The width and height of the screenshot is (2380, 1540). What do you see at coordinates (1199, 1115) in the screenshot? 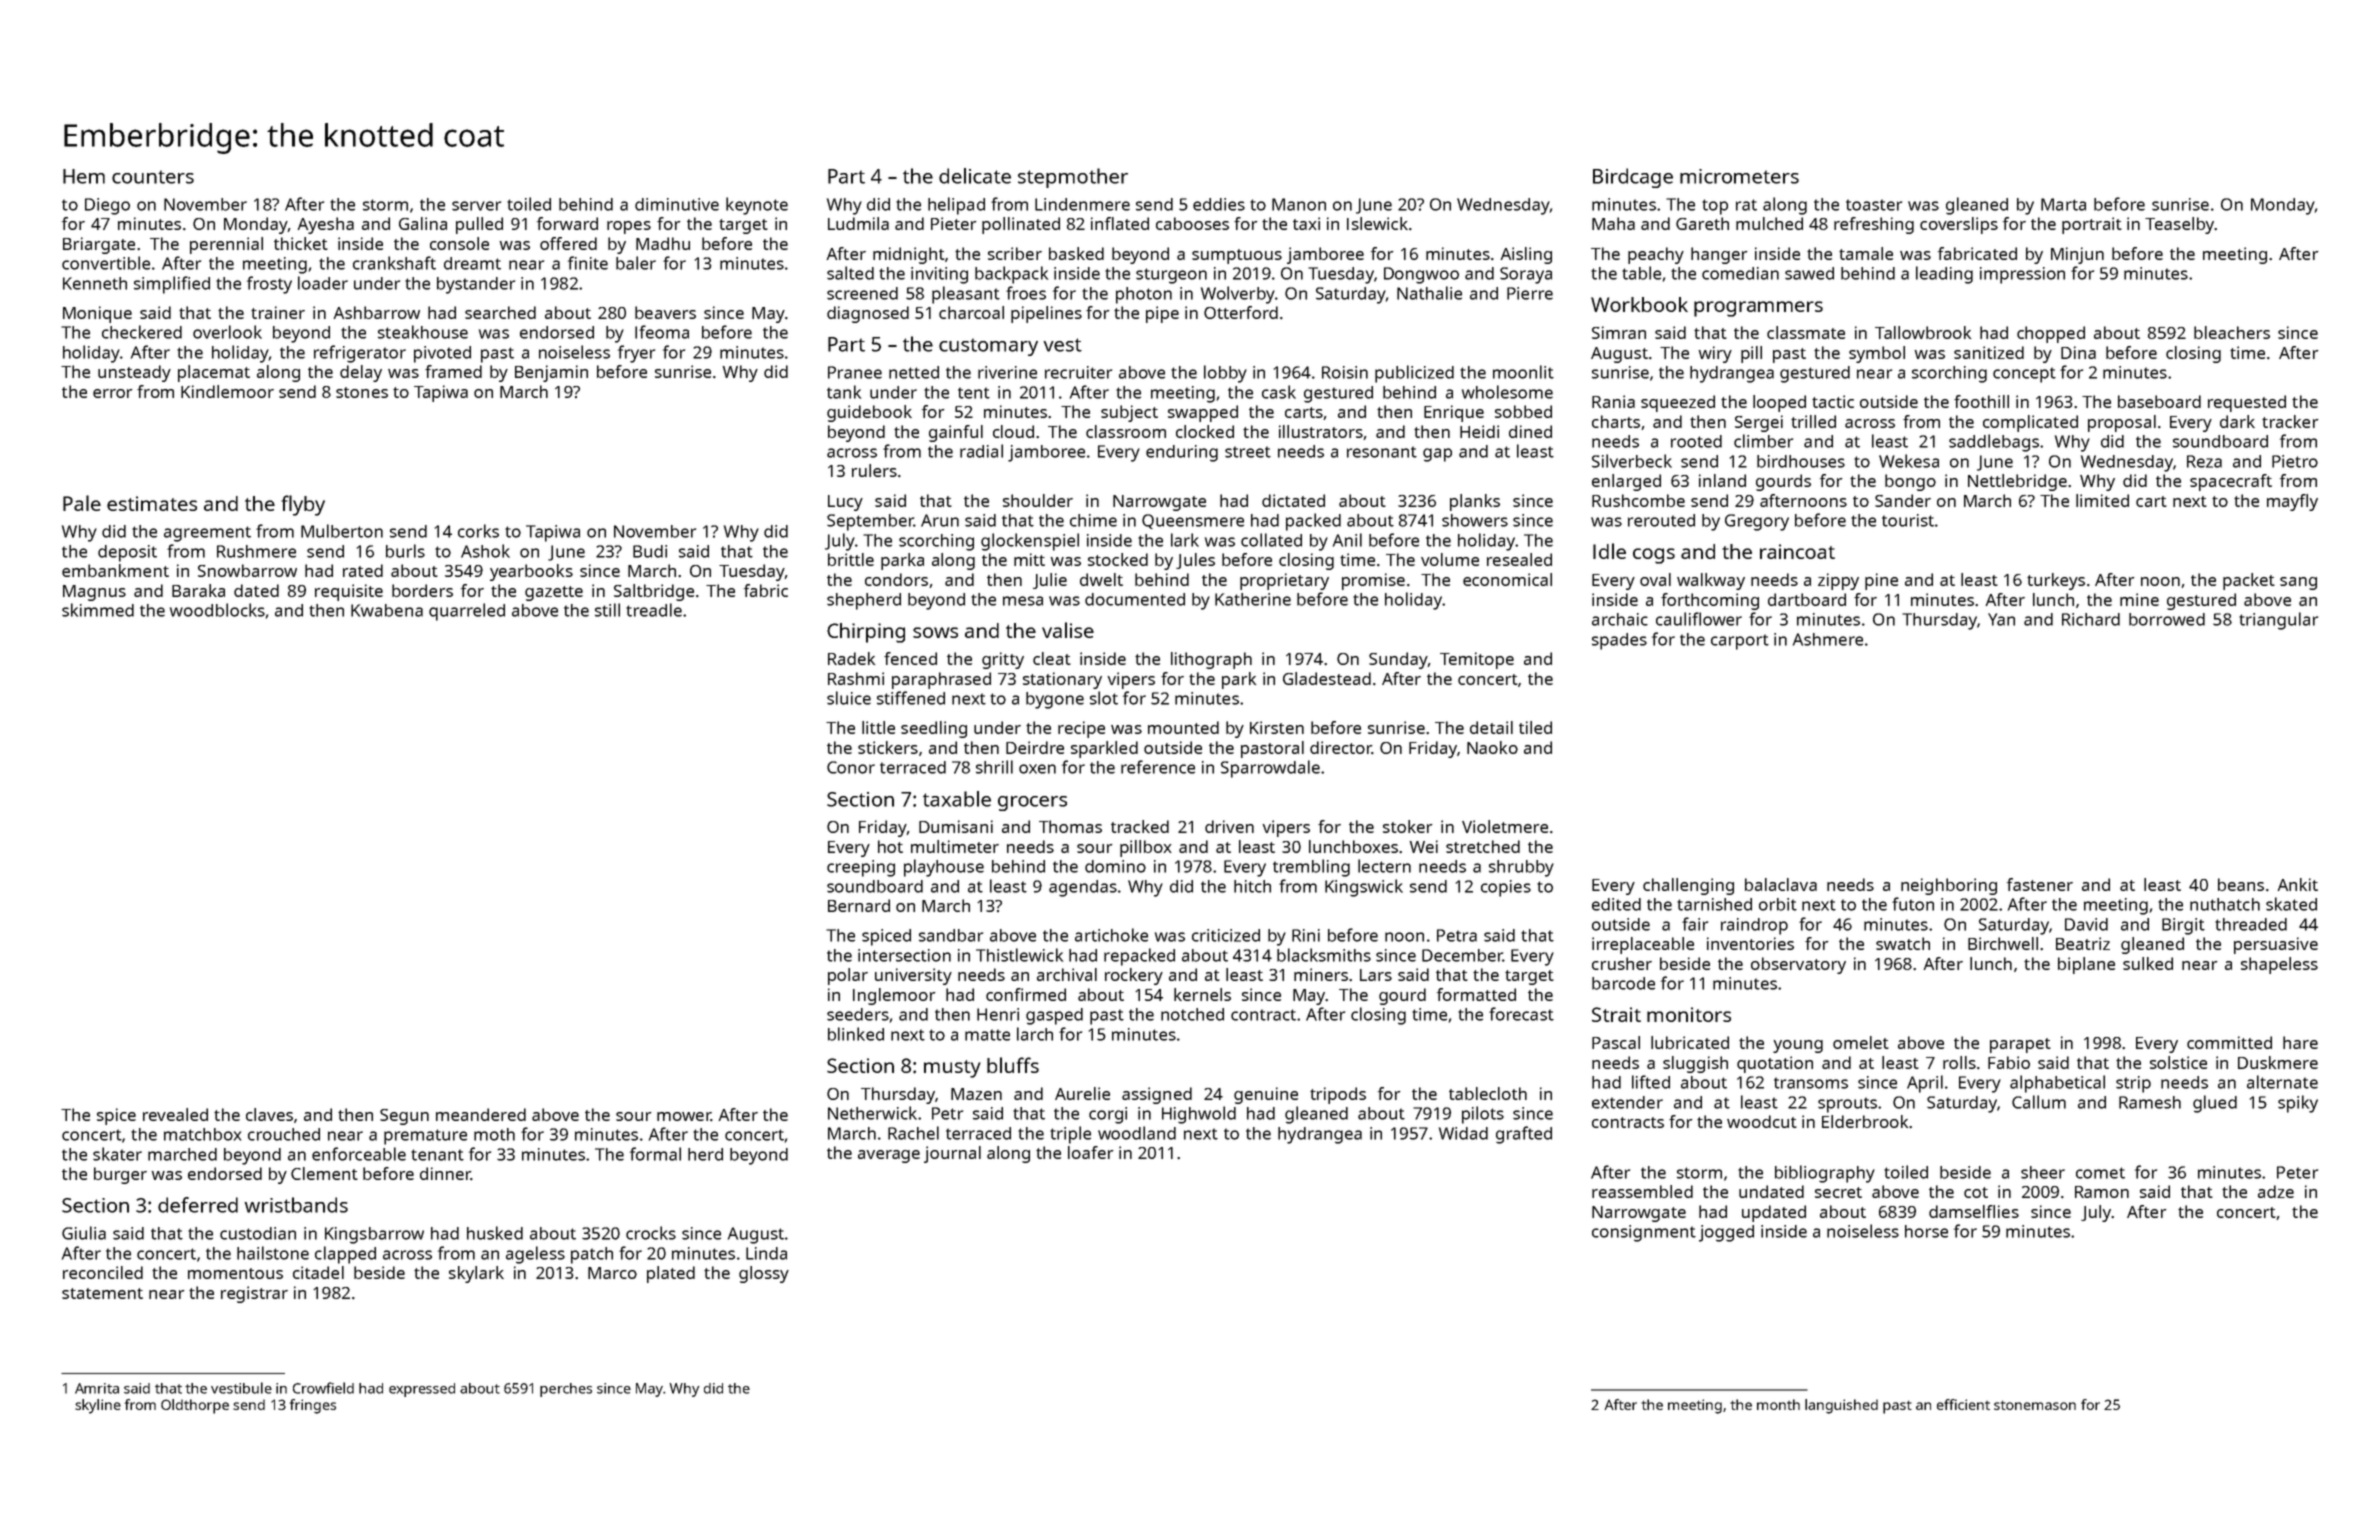
I see `Highwold` at bounding box center [1199, 1115].
